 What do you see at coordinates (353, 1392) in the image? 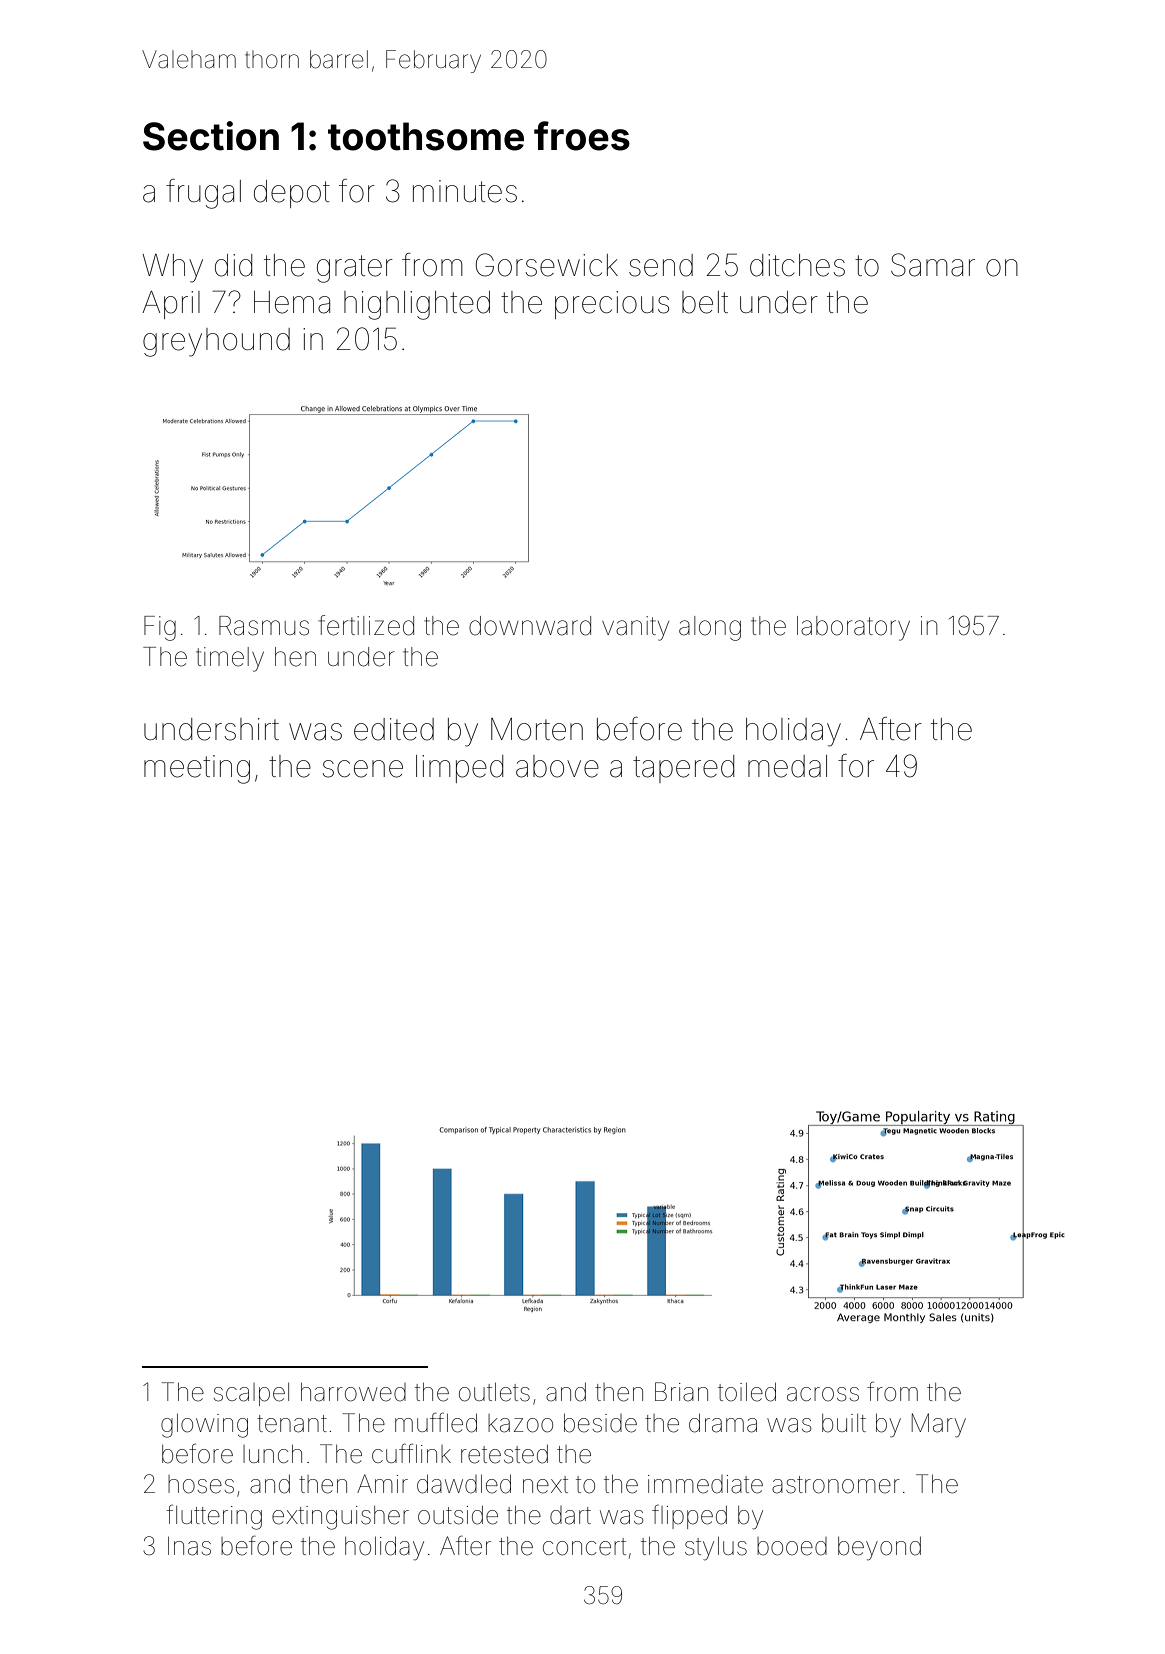
I see `harrowed` at bounding box center [353, 1392].
